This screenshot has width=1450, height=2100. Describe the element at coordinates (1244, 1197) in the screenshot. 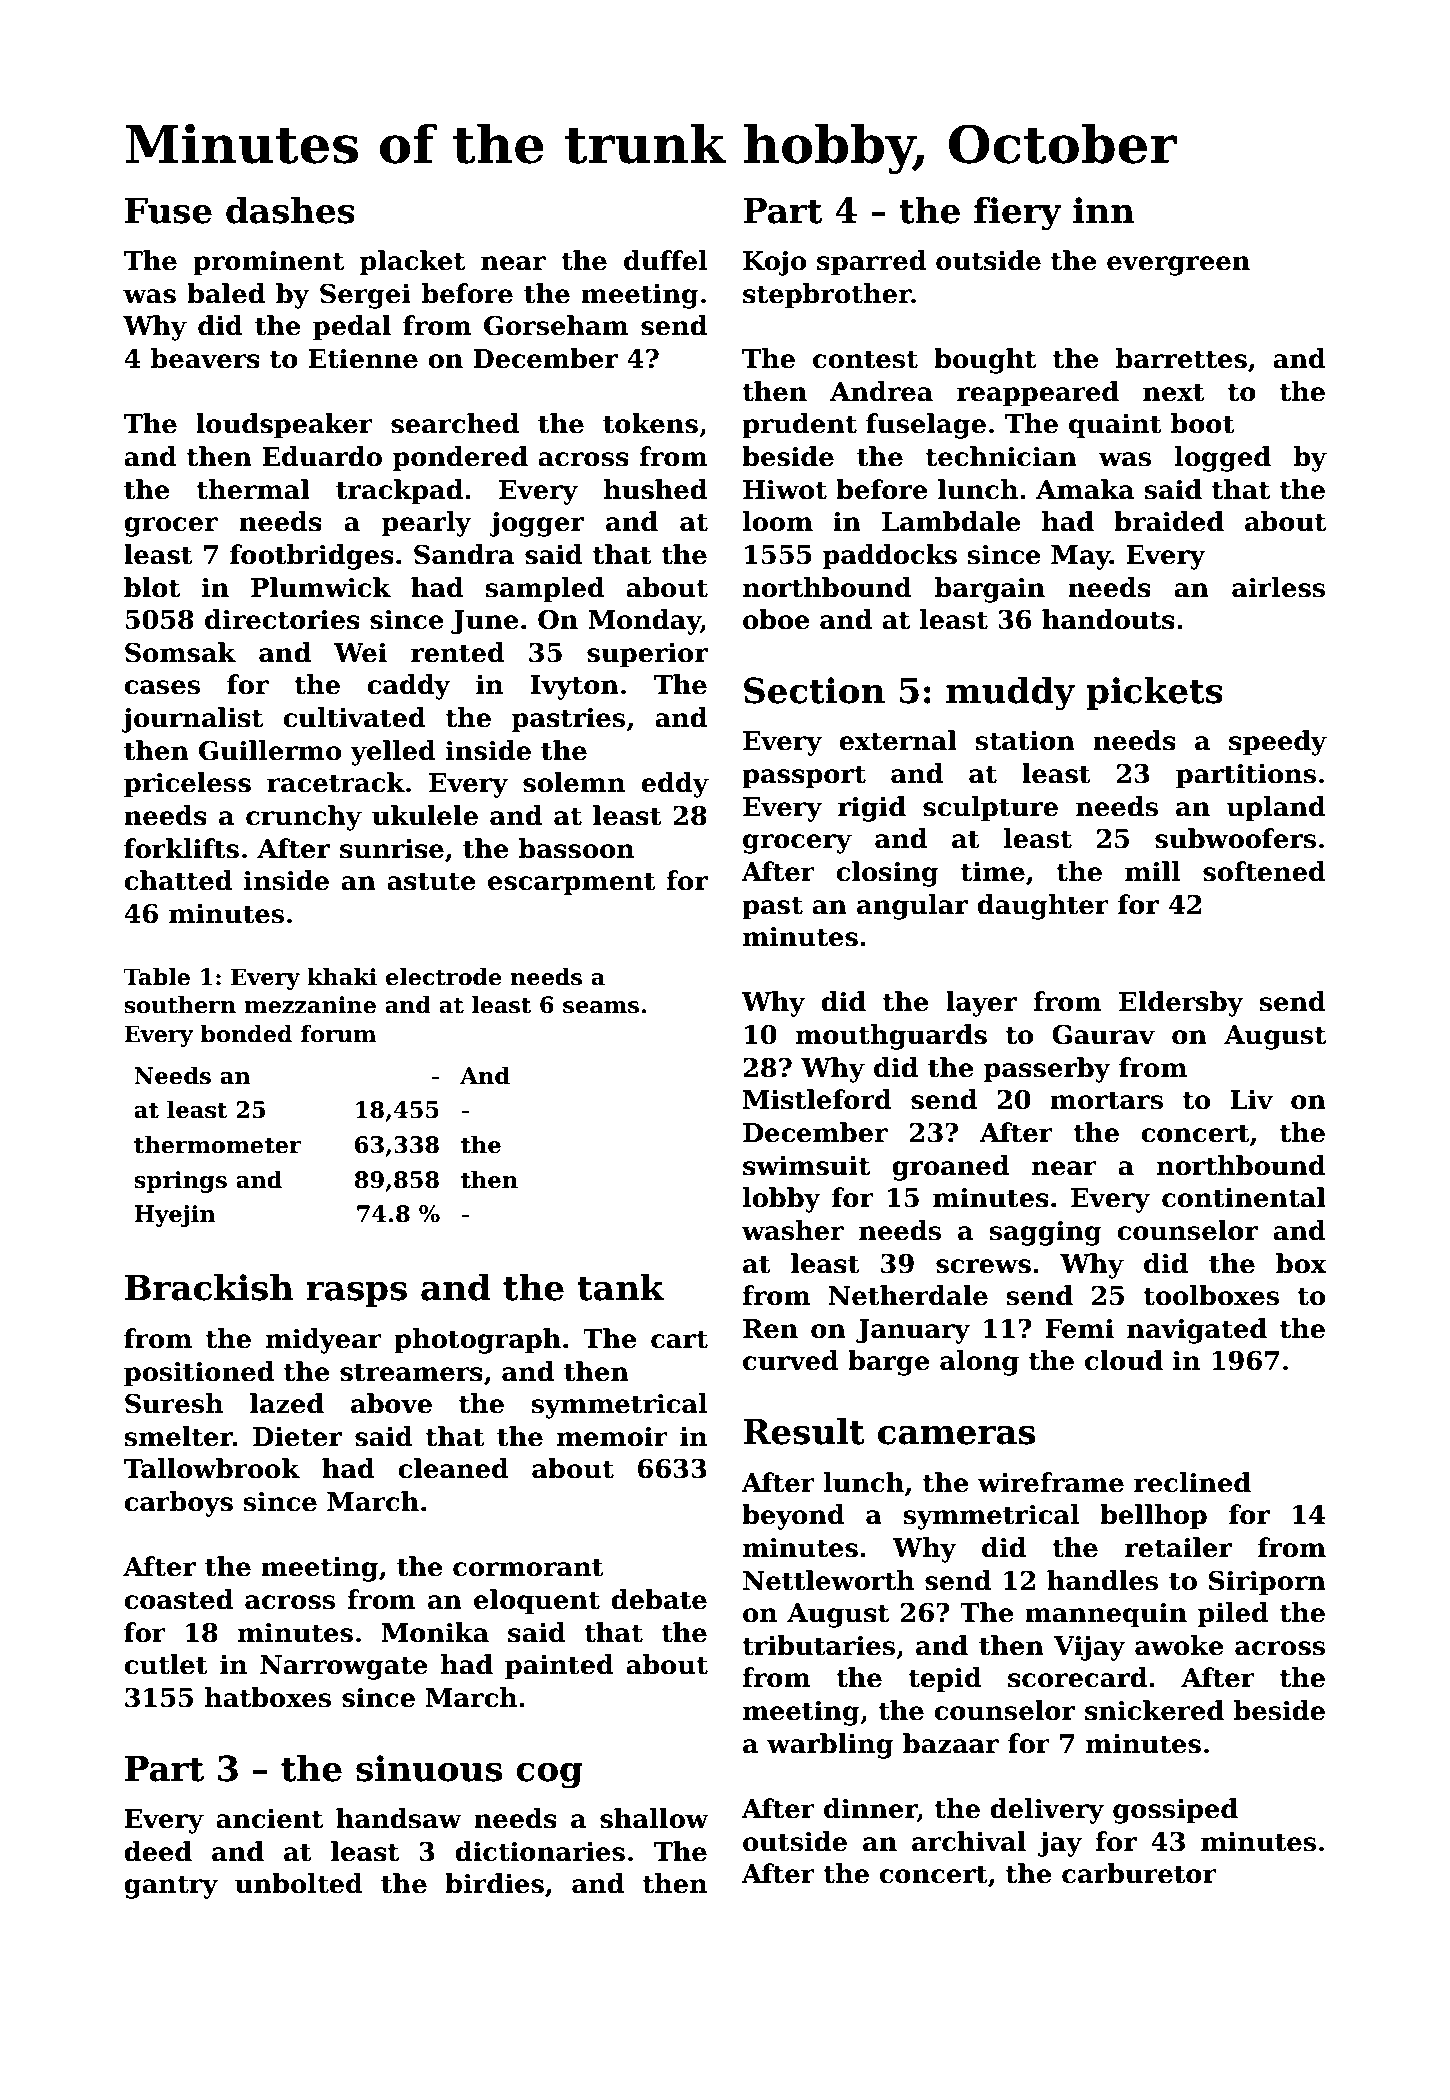

I see `continental` at that location.
